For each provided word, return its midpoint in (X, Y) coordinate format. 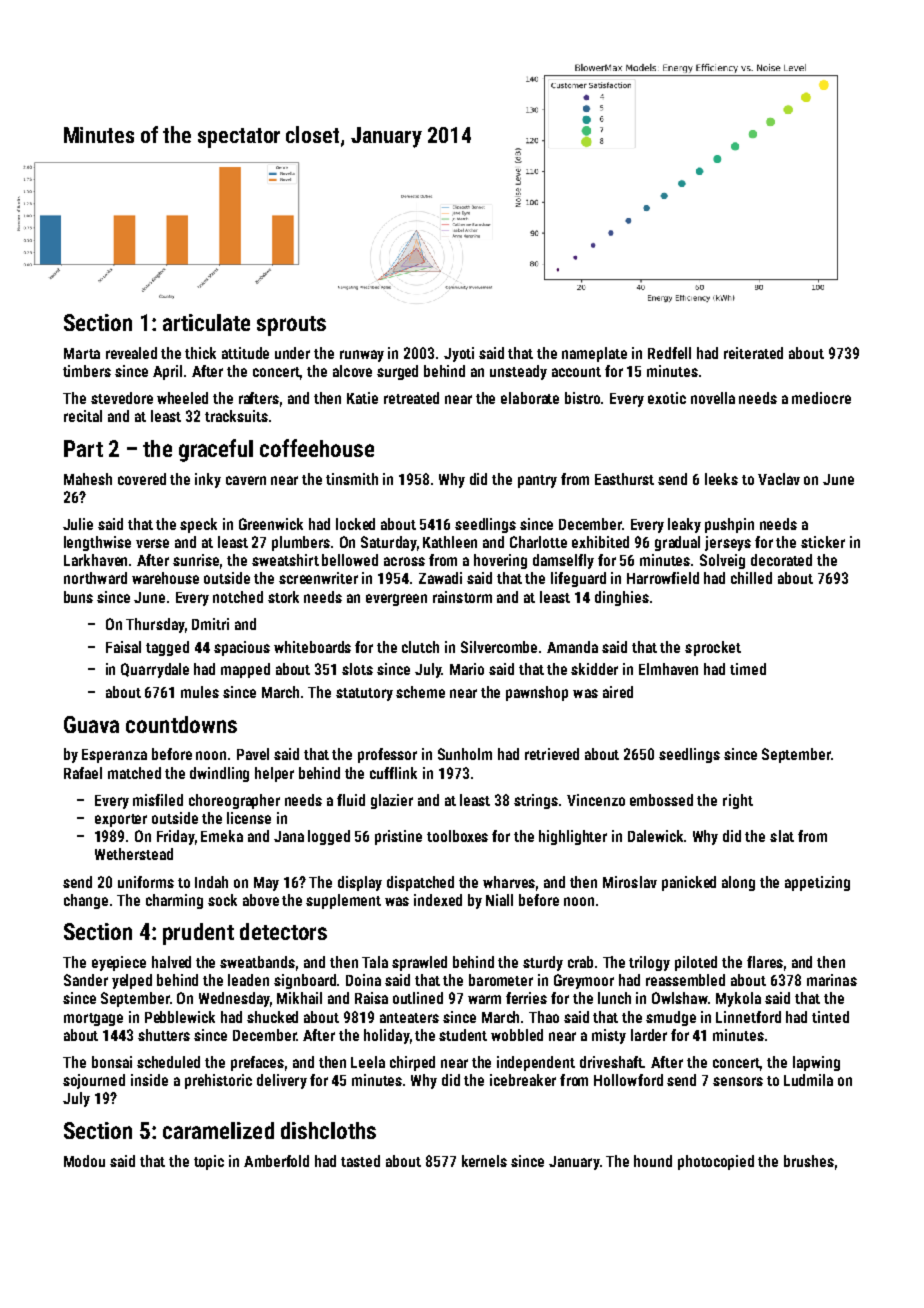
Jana (289, 836)
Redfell (669, 353)
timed (748, 669)
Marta (82, 353)
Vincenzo (596, 800)
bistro (582, 398)
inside (149, 1080)
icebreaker (523, 1080)
